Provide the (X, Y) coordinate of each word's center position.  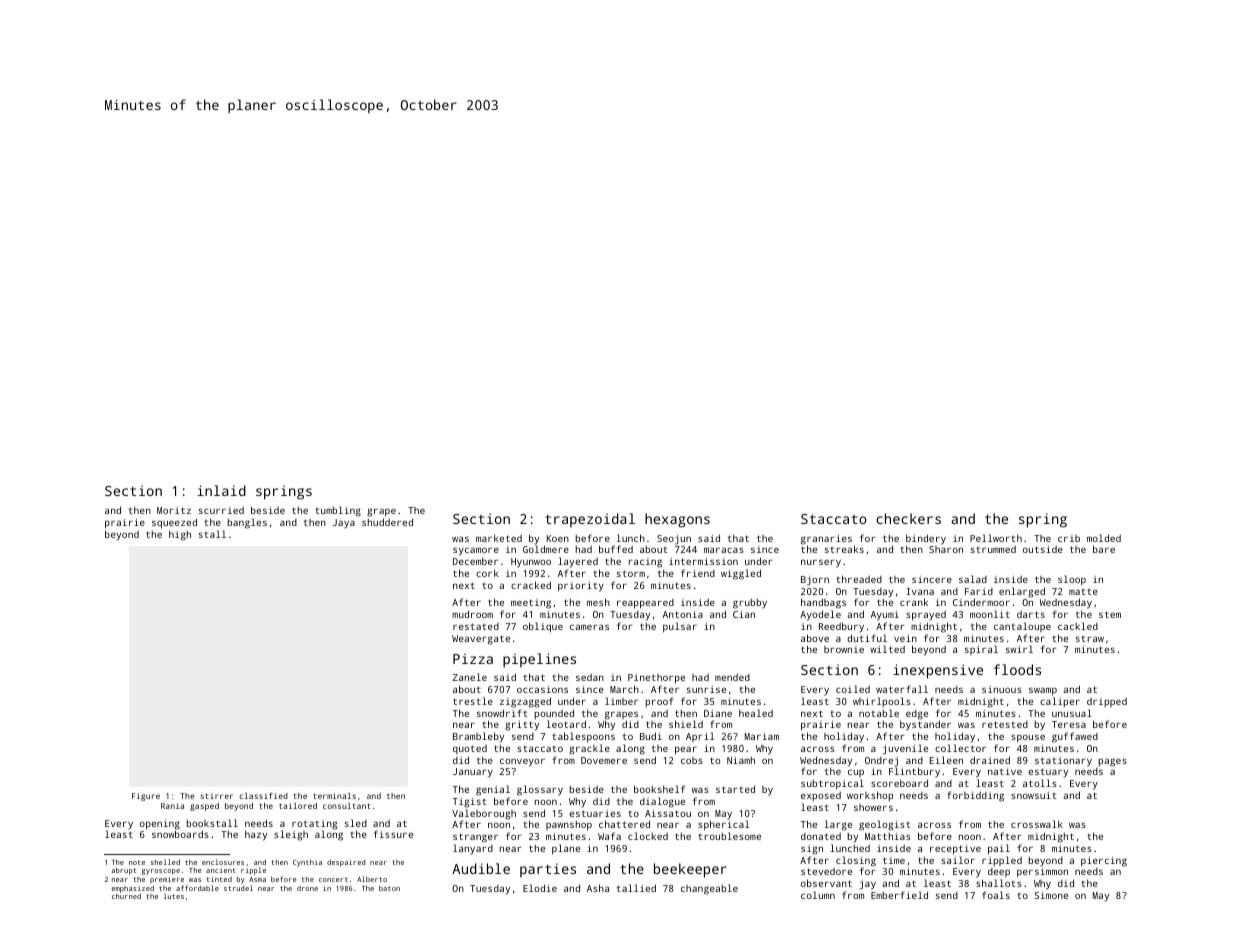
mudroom (472, 614)
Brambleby (478, 737)
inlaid (221, 490)
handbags (823, 603)
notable (879, 713)
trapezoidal (590, 520)
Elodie (540, 888)
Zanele (470, 677)
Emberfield (899, 895)
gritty (522, 726)
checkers (908, 518)
